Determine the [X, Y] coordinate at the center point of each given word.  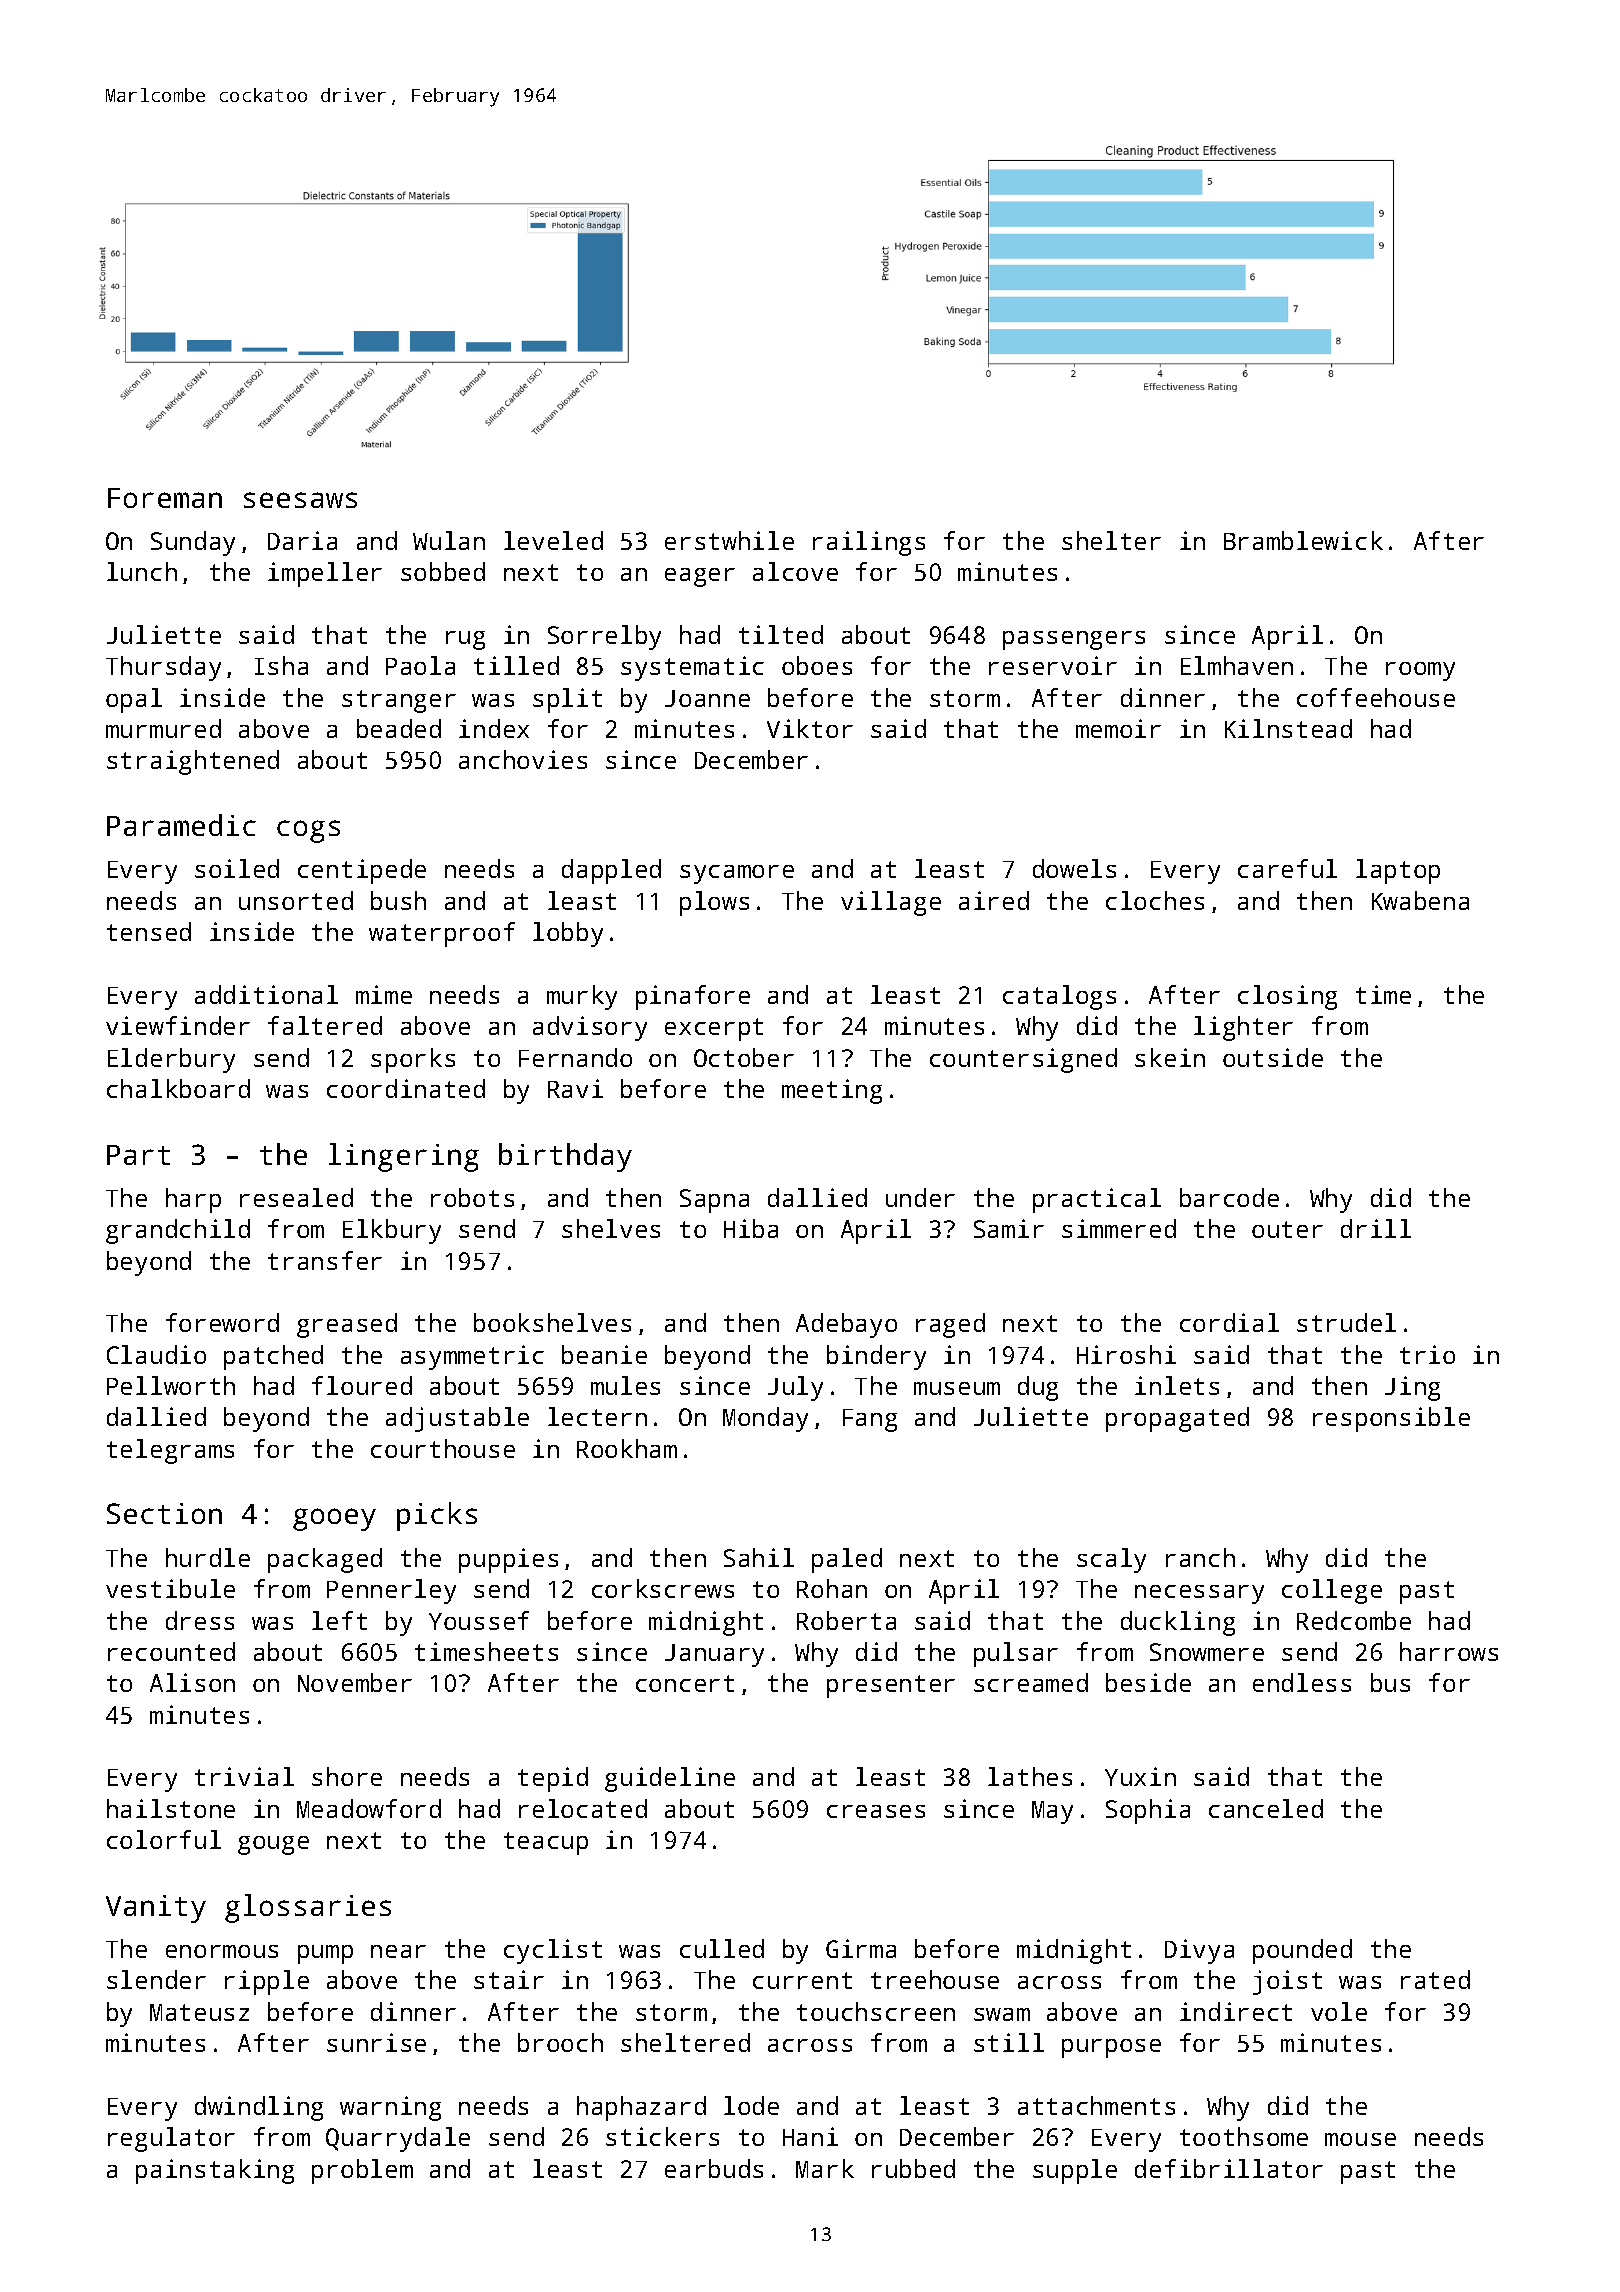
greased [347, 1325]
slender [156, 1979]
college [1332, 1591]
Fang [870, 1420]
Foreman [165, 498]
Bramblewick [1303, 540]
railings [869, 543]
